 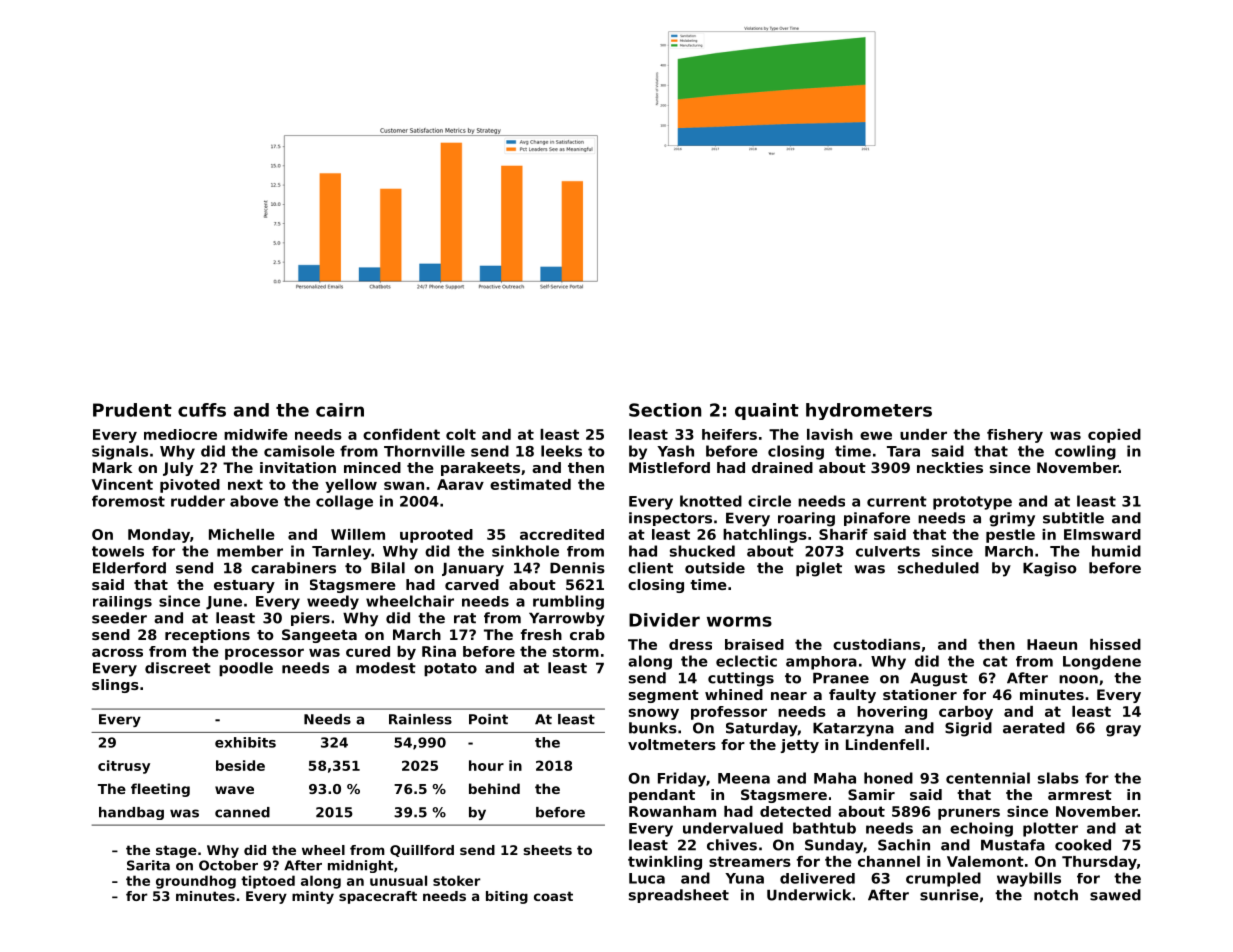 What do you see at coordinates (853, 730) in the screenshot?
I see `Katarzyna` at bounding box center [853, 730].
